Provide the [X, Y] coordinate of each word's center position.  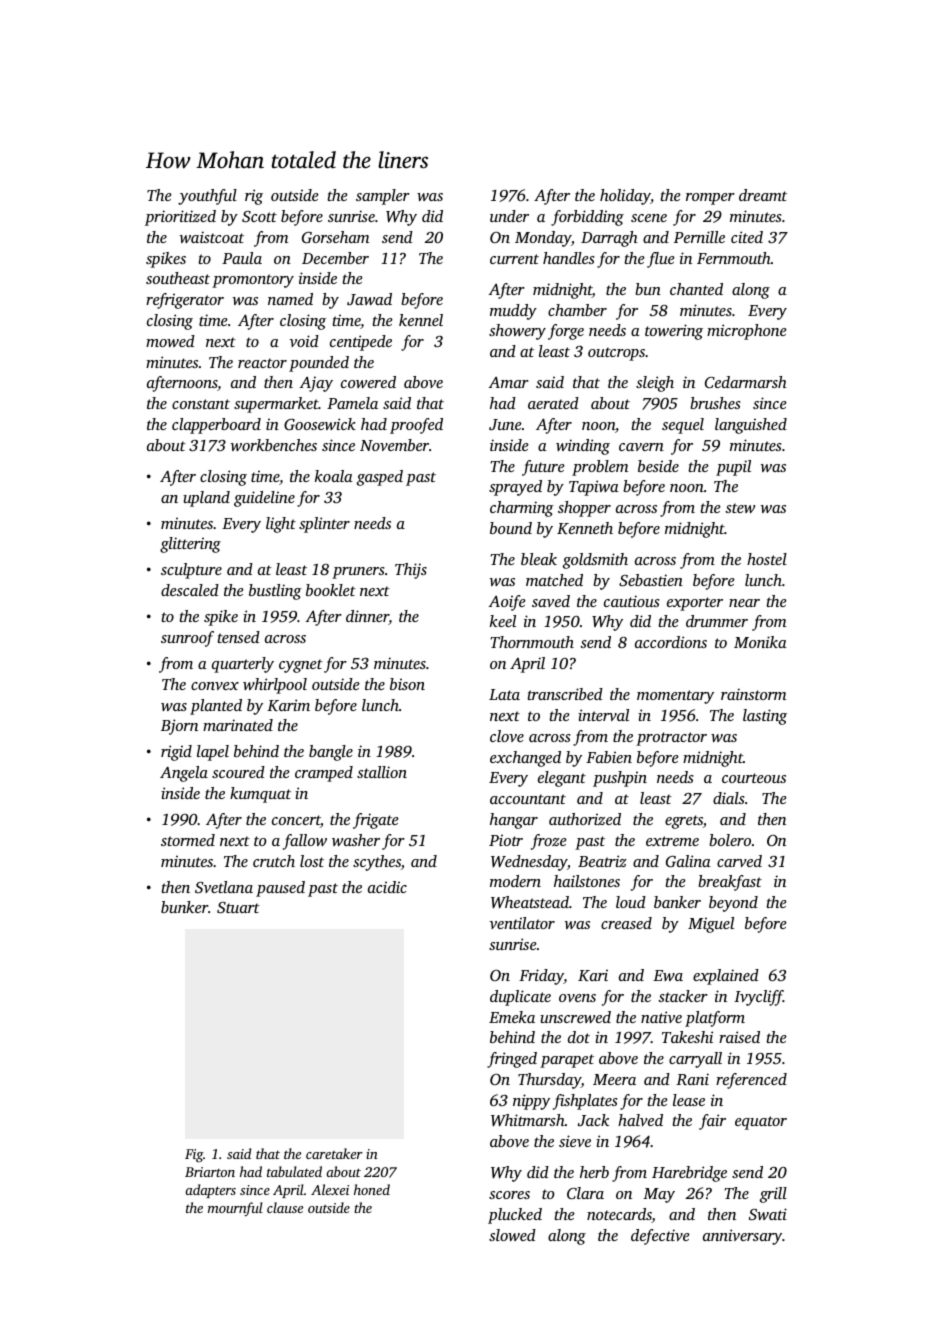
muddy [513, 312]
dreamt [763, 195]
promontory [253, 281]
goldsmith [595, 561]
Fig [194, 1156]
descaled [190, 590]
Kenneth [585, 528]
